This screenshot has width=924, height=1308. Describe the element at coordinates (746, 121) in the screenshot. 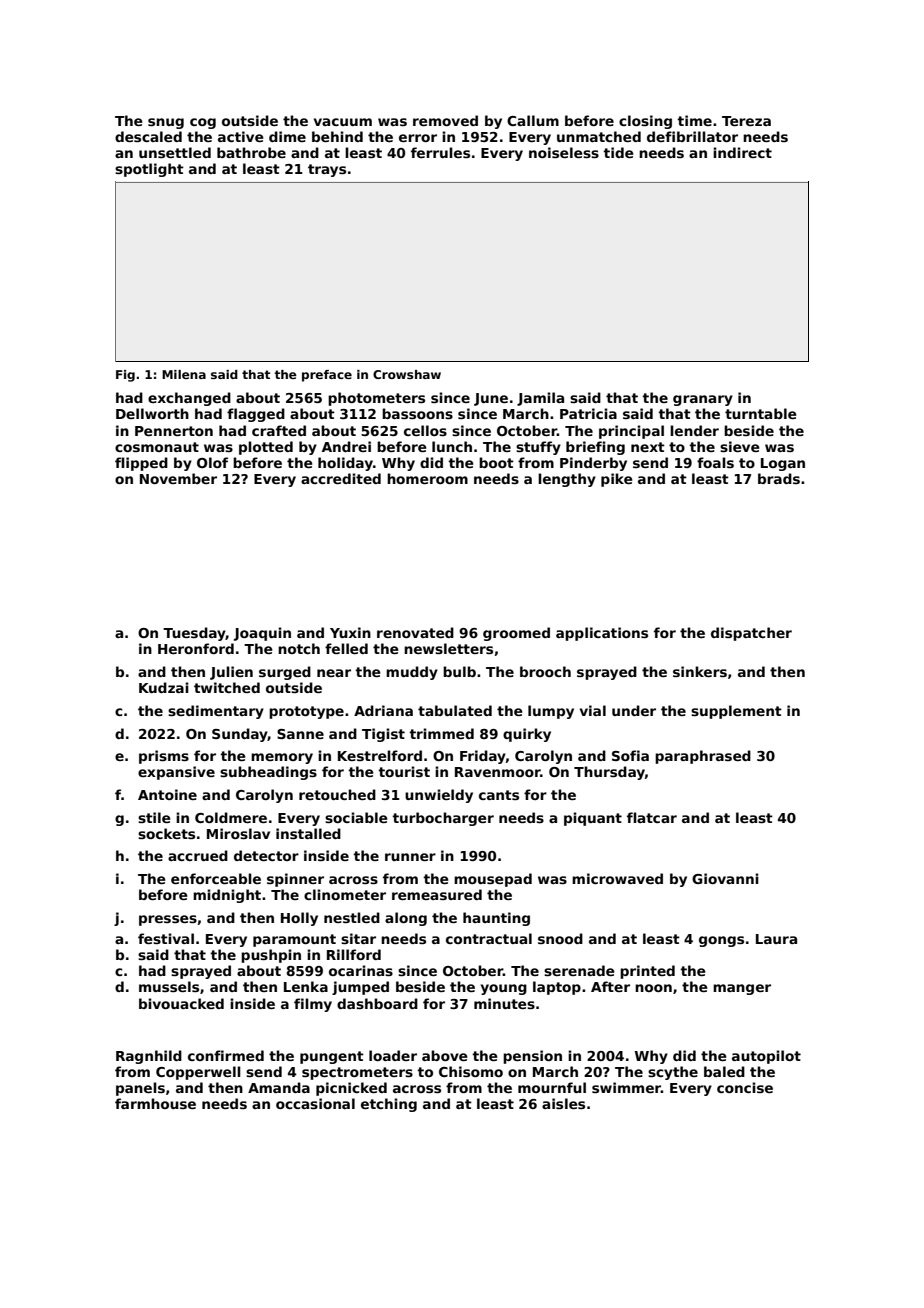

I see `Tereza` at that location.
